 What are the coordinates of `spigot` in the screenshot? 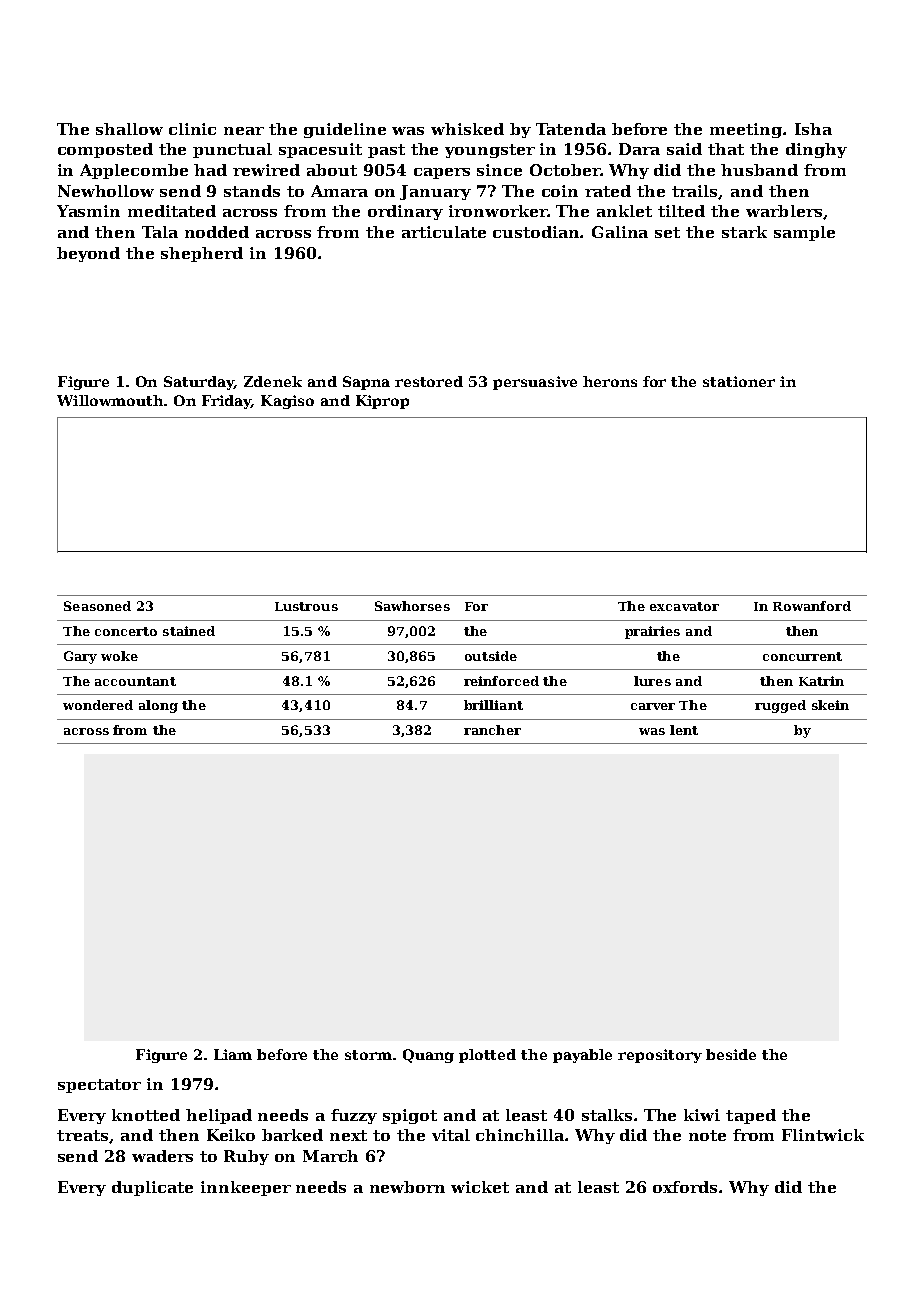 It's located at (410, 1116).
